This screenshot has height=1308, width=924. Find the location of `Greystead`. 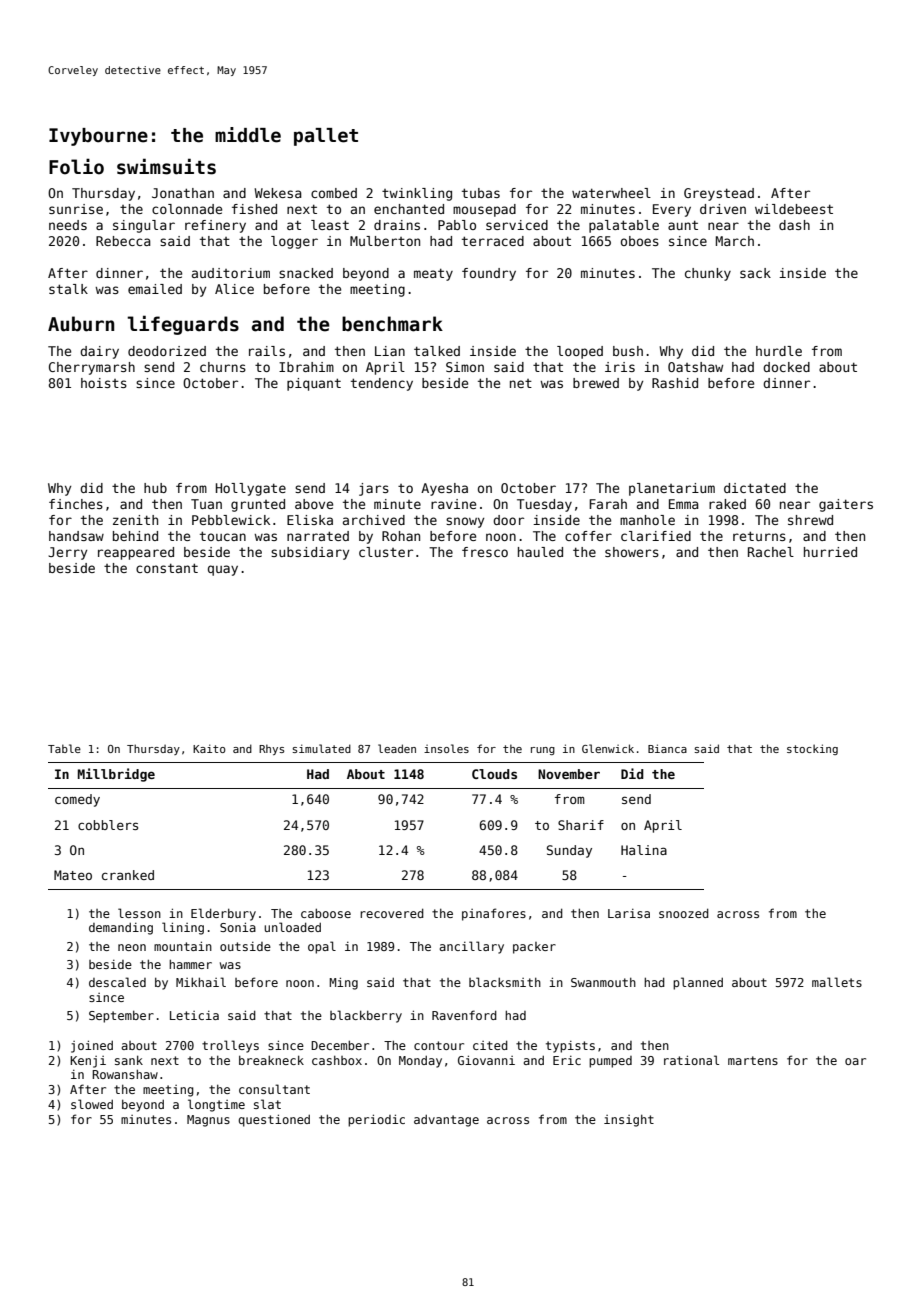

Greystead is located at coordinates (719, 194).
